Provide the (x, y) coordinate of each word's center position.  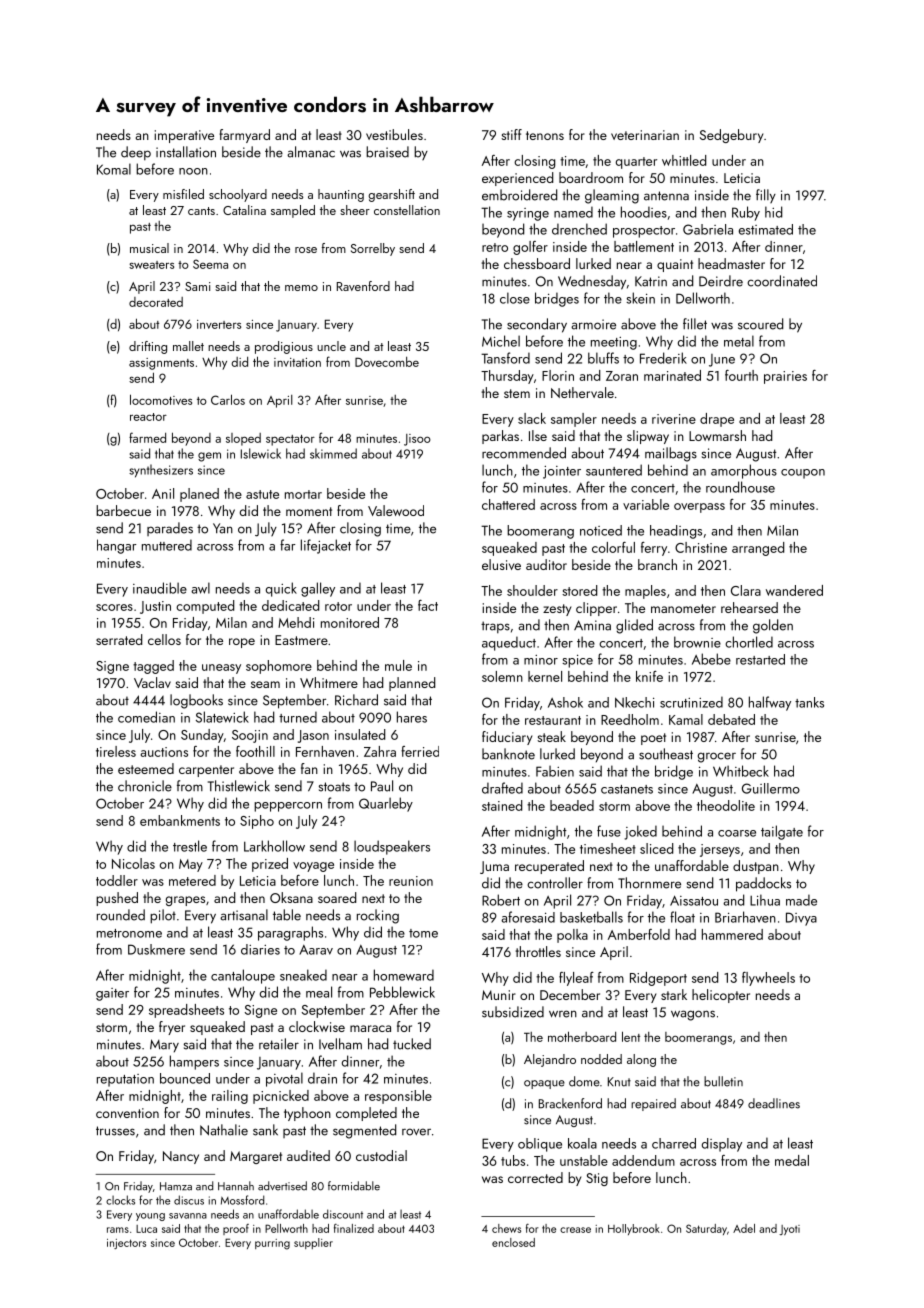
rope (242, 643)
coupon (803, 474)
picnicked (281, 1097)
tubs (513, 1160)
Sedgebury (731, 136)
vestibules (394, 134)
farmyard (244, 136)
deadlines (774, 1103)
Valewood (396, 510)
